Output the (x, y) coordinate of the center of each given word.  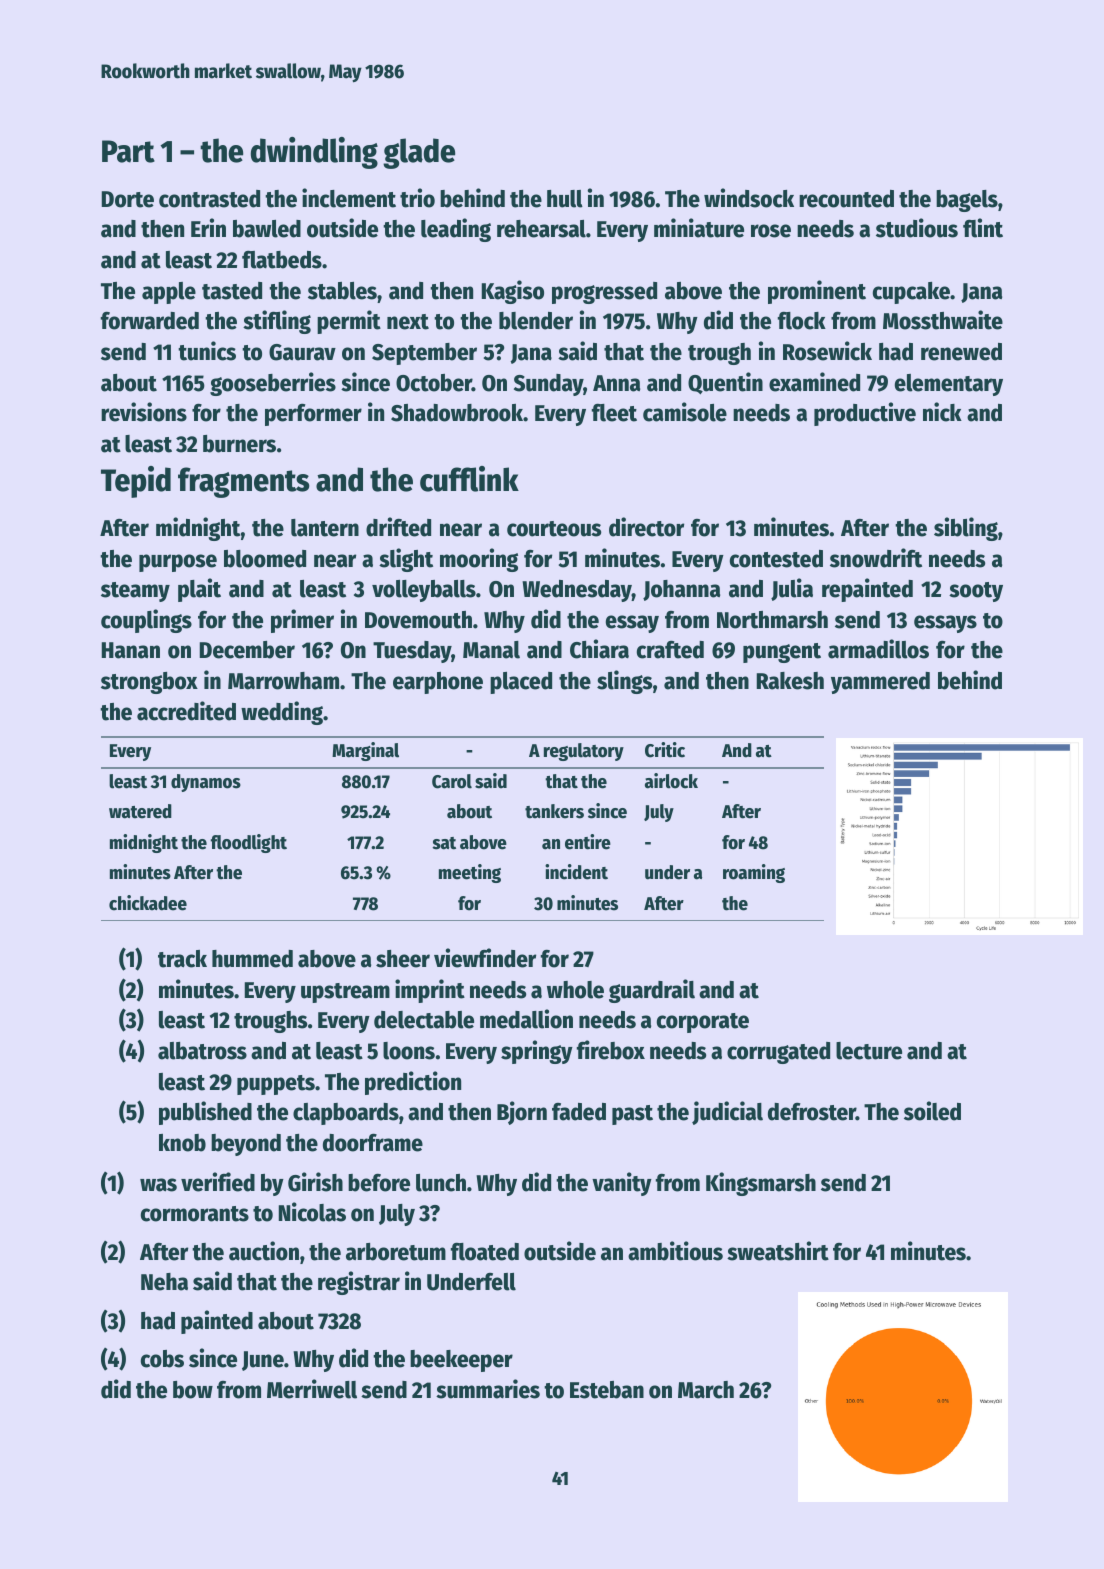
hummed (252, 959)
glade (419, 153)
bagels (967, 201)
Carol (452, 781)
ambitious (675, 1251)
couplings (146, 621)
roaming (754, 873)
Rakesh (790, 681)
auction (264, 1251)
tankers (554, 811)
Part (128, 151)
